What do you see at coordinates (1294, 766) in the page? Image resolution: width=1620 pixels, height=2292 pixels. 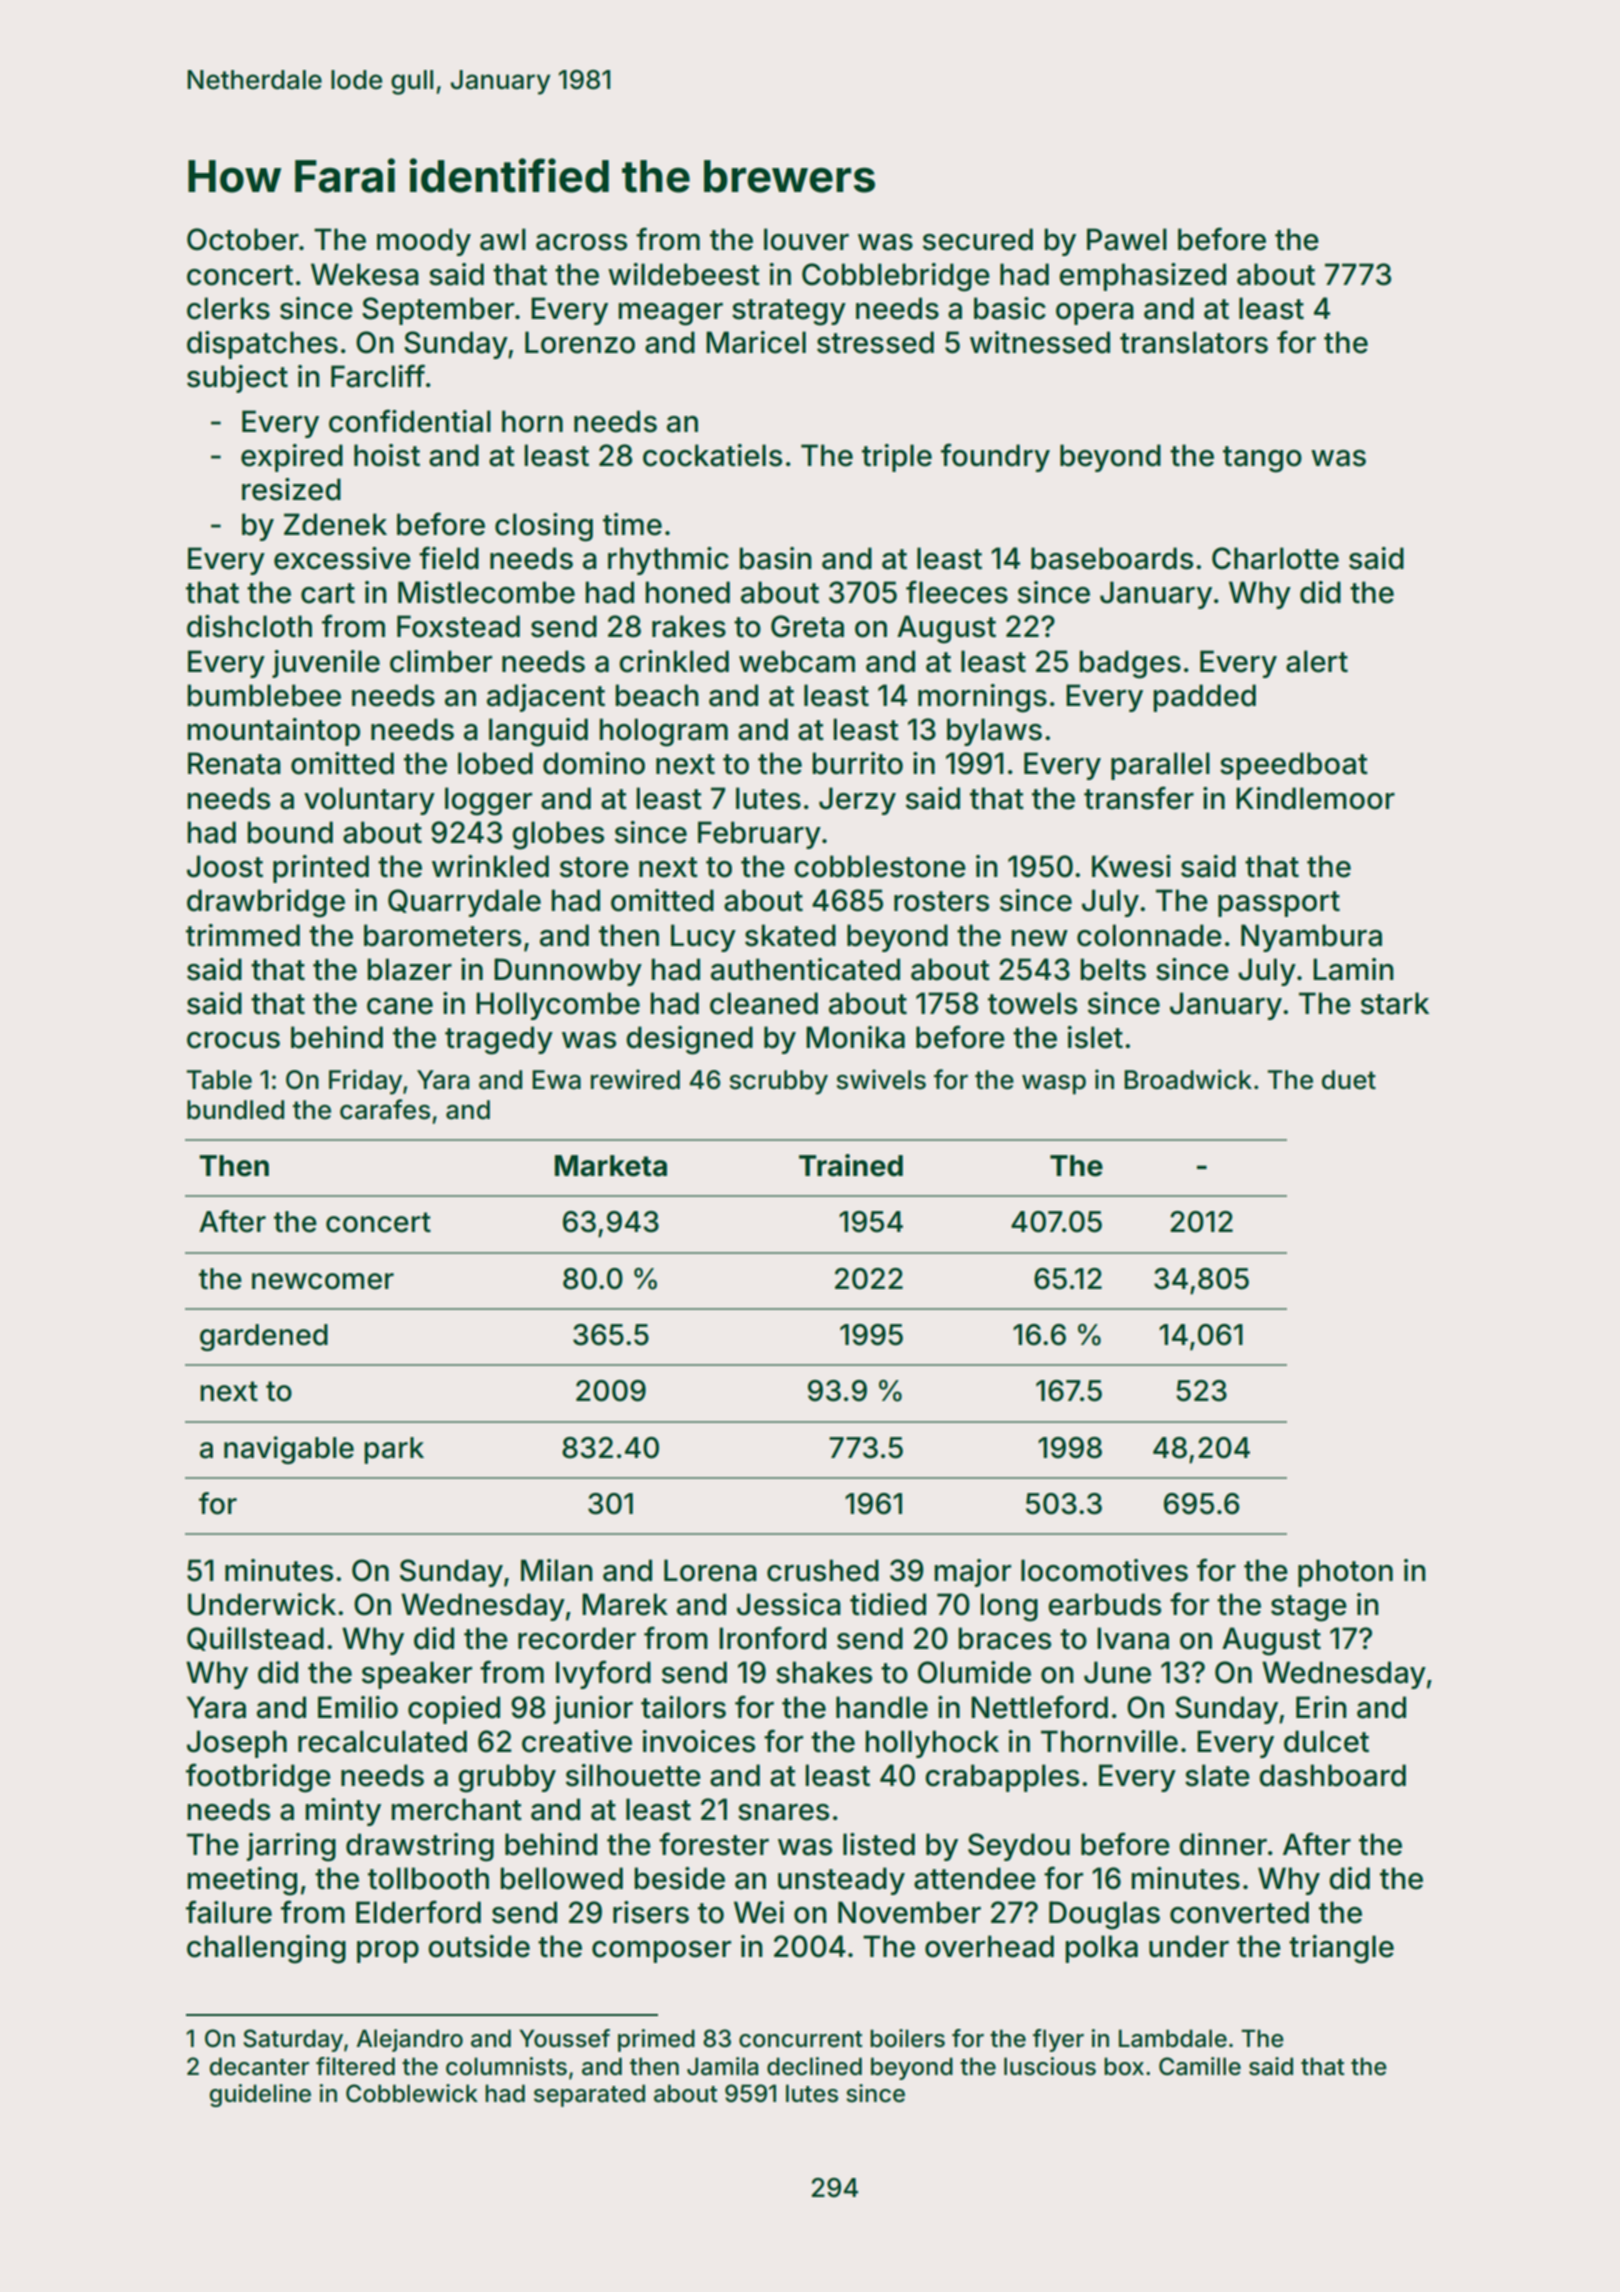 I see `speedboat` at bounding box center [1294, 766].
